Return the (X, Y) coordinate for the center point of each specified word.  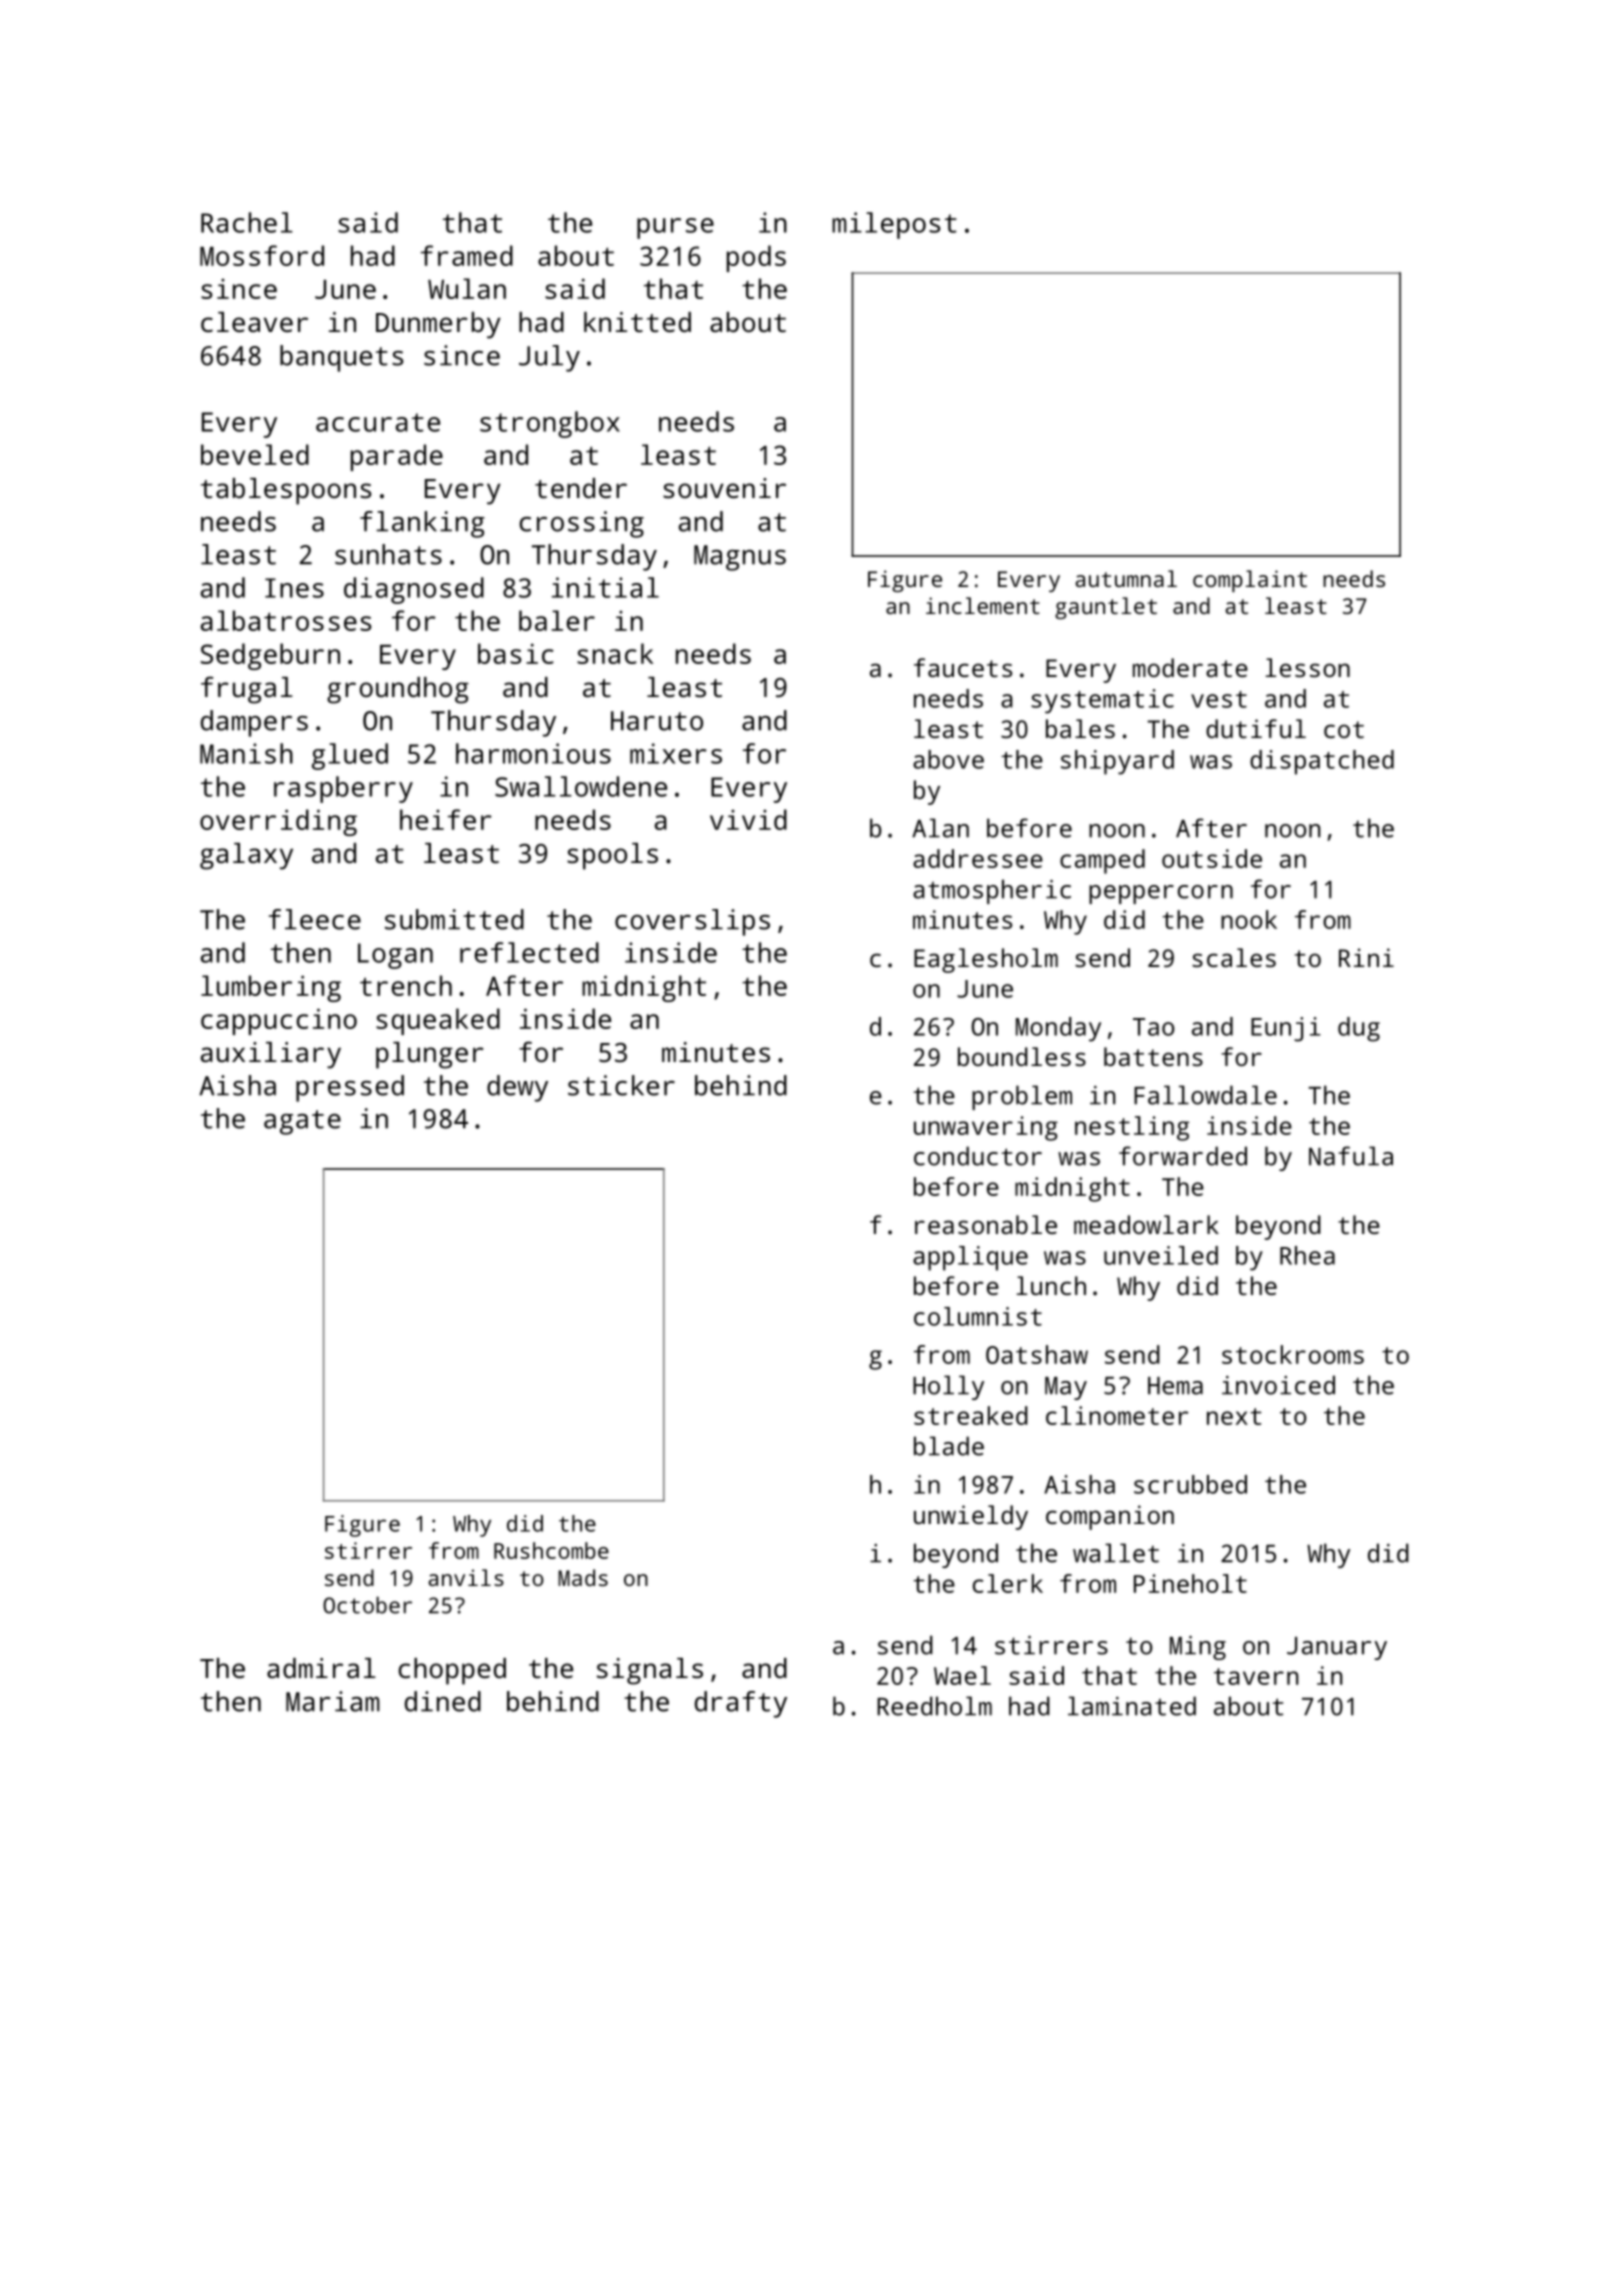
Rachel (247, 222)
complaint (1250, 581)
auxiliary (271, 1055)
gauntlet (1106, 608)
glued (350, 756)
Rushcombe (551, 1550)
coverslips (692, 922)
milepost (894, 225)
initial (605, 587)
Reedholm (934, 1706)
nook (1249, 919)
